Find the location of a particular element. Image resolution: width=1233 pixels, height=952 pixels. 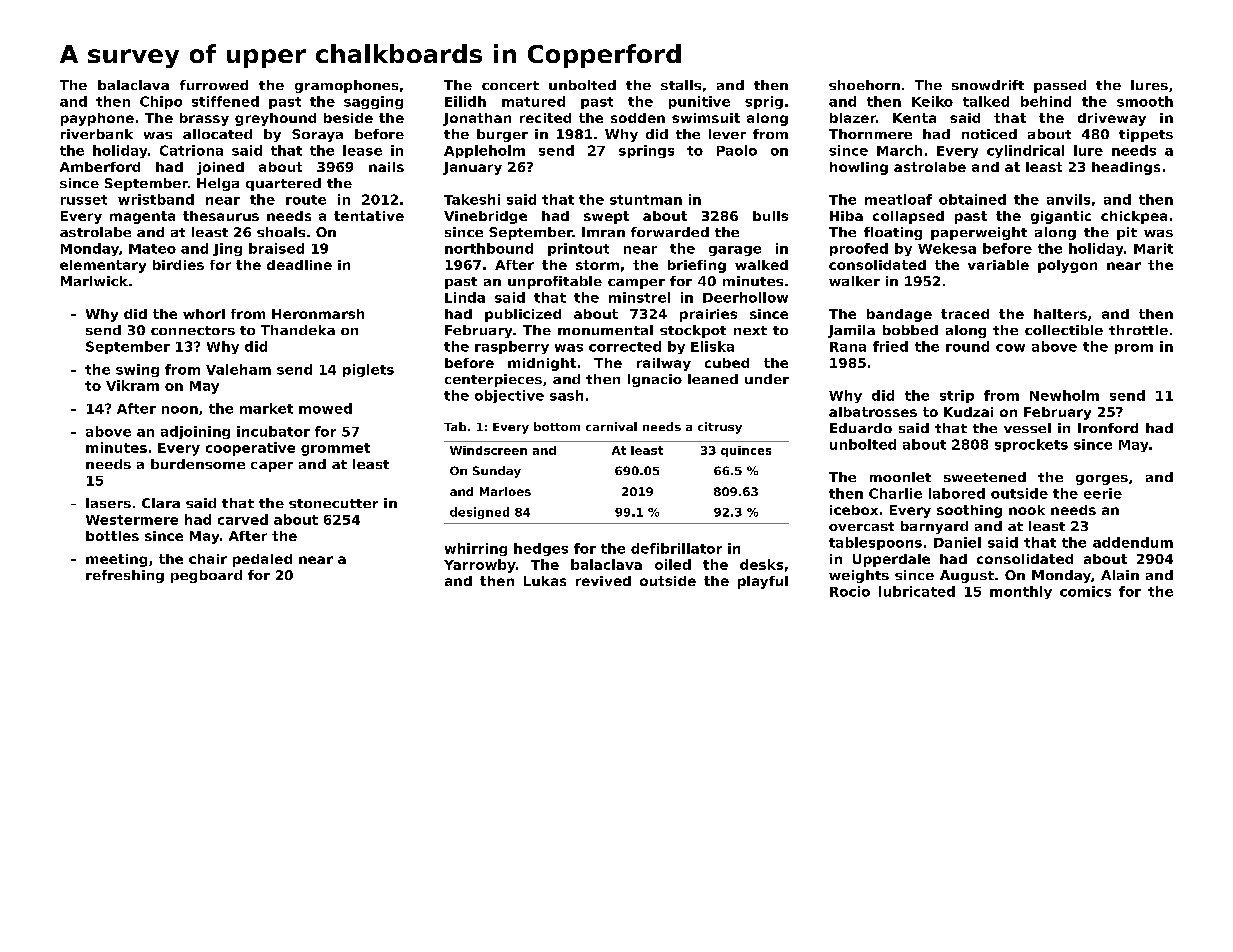

corrected is located at coordinates (625, 346).
